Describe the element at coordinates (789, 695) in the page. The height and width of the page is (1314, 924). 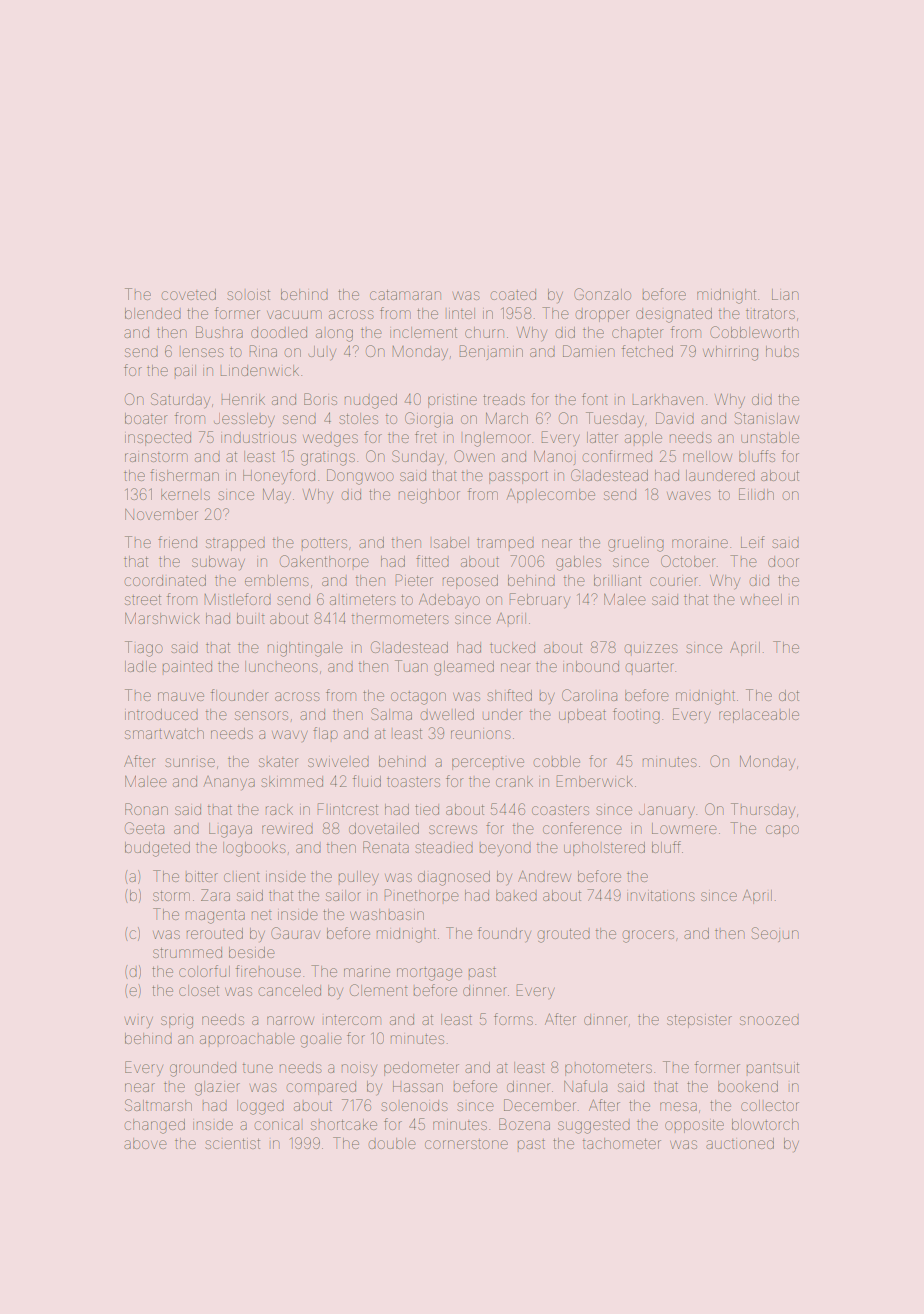
I see `dot` at that location.
